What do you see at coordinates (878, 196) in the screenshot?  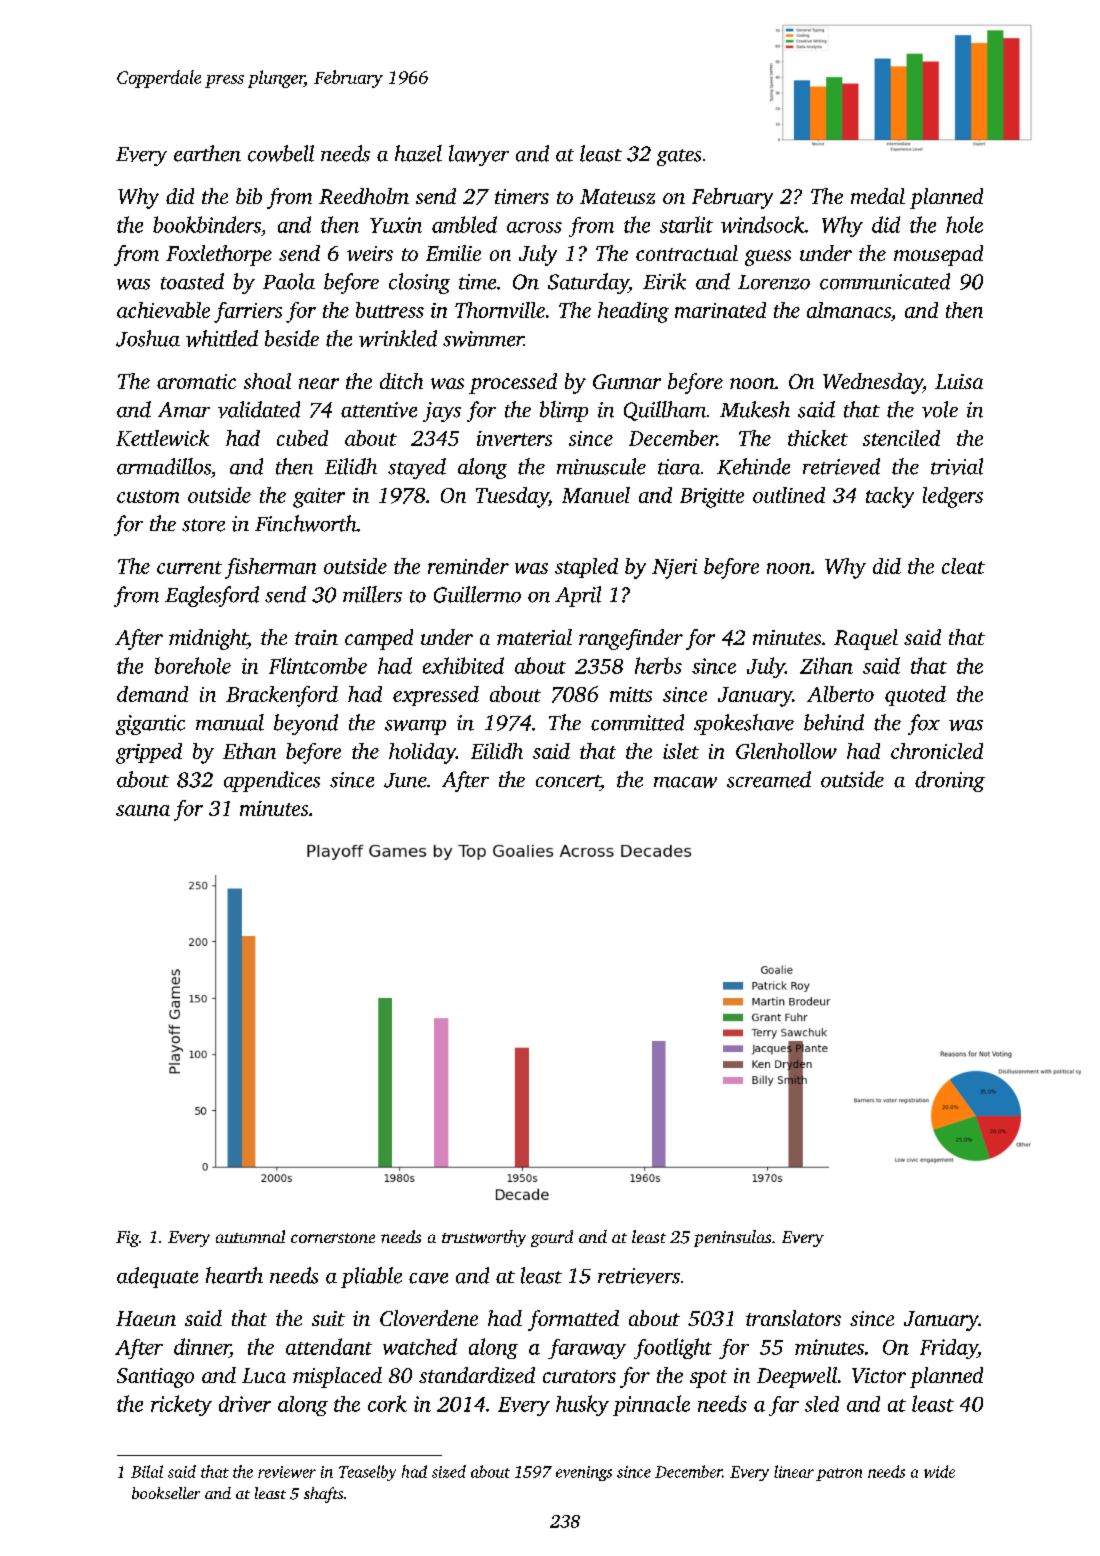 I see `medal` at bounding box center [878, 196].
